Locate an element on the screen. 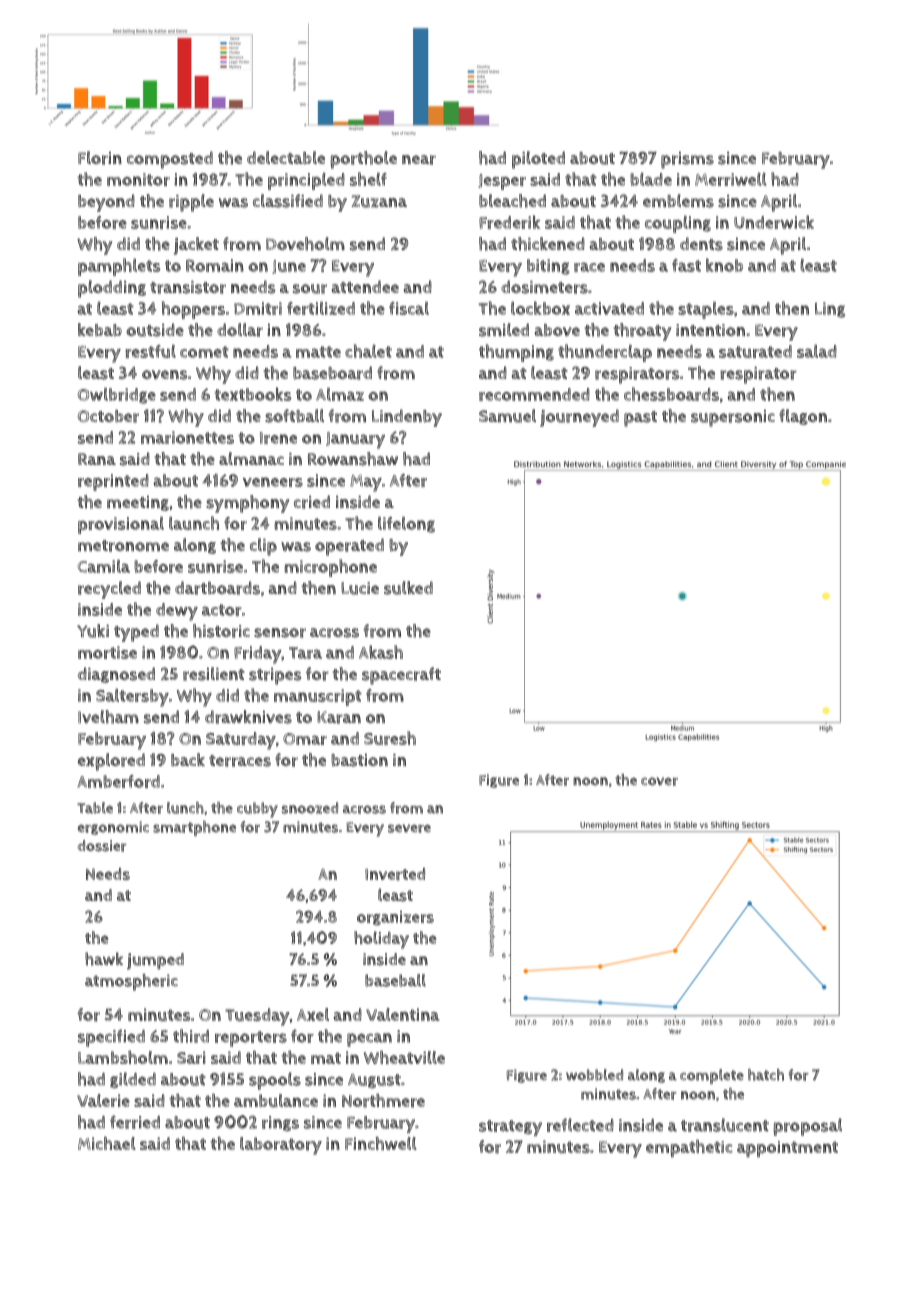  knob is located at coordinates (724, 265).
